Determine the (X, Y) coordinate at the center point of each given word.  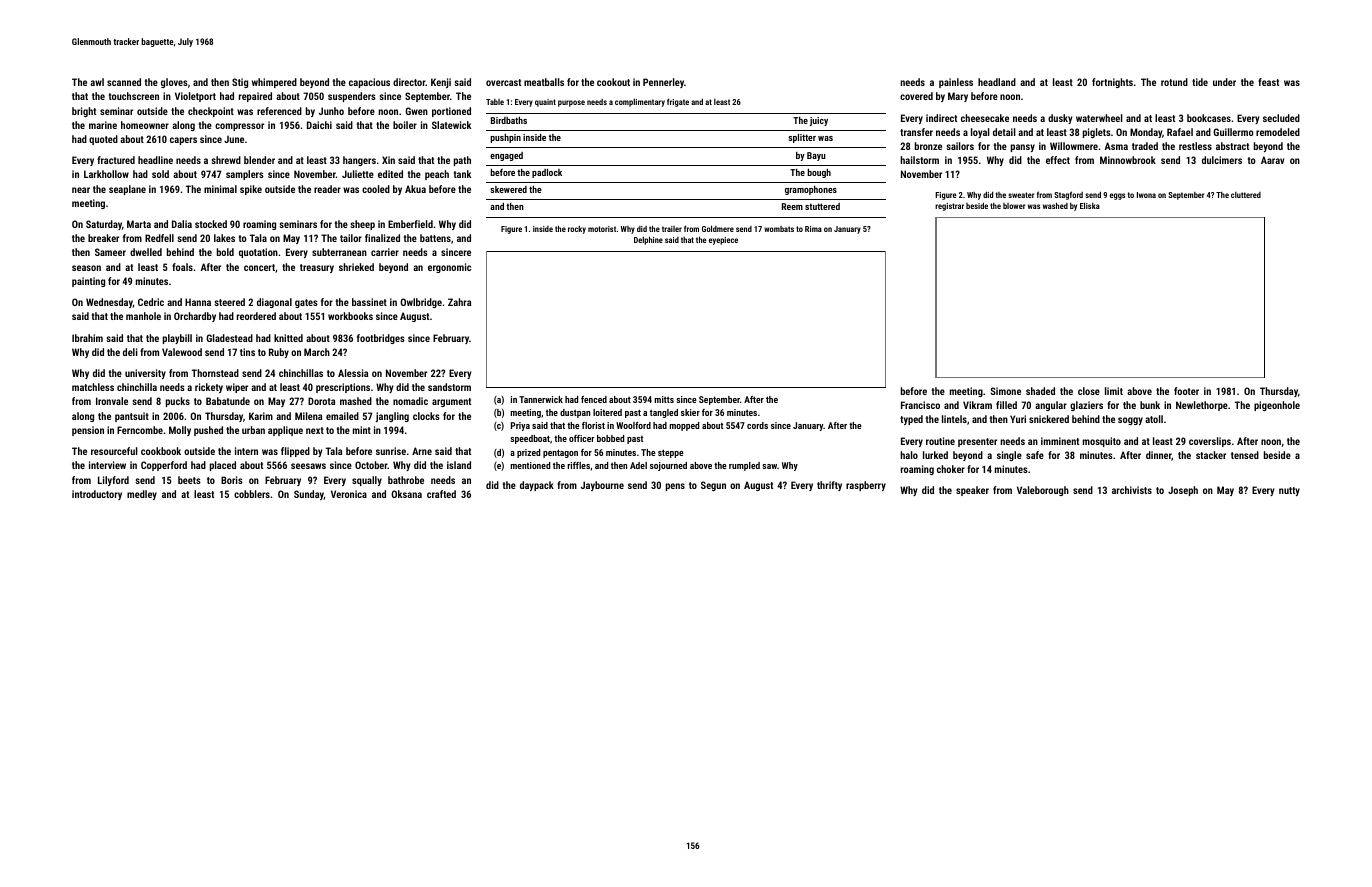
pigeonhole (1277, 406)
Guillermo (1233, 132)
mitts (664, 399)
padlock (547, 173)
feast (1268, 82)
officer (581, 438)
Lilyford (113, 481)
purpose (571, 103)
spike (251, 190)
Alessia (353, 373)
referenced (279, 111)
